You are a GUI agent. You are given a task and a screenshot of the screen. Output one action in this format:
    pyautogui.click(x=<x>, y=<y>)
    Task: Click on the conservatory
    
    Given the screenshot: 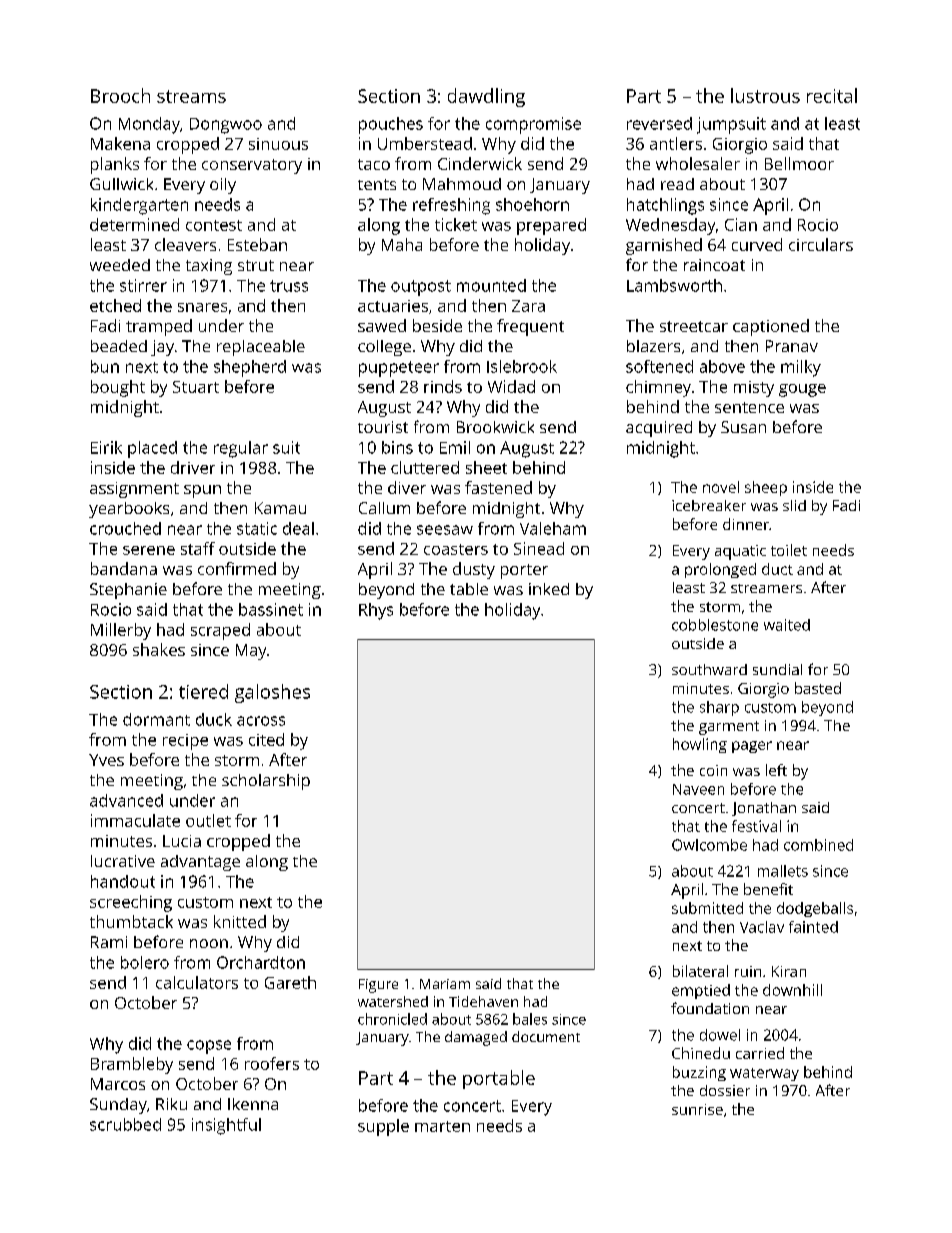 What is the action you would take?
    pyautogui.click(x=252, y=166)
